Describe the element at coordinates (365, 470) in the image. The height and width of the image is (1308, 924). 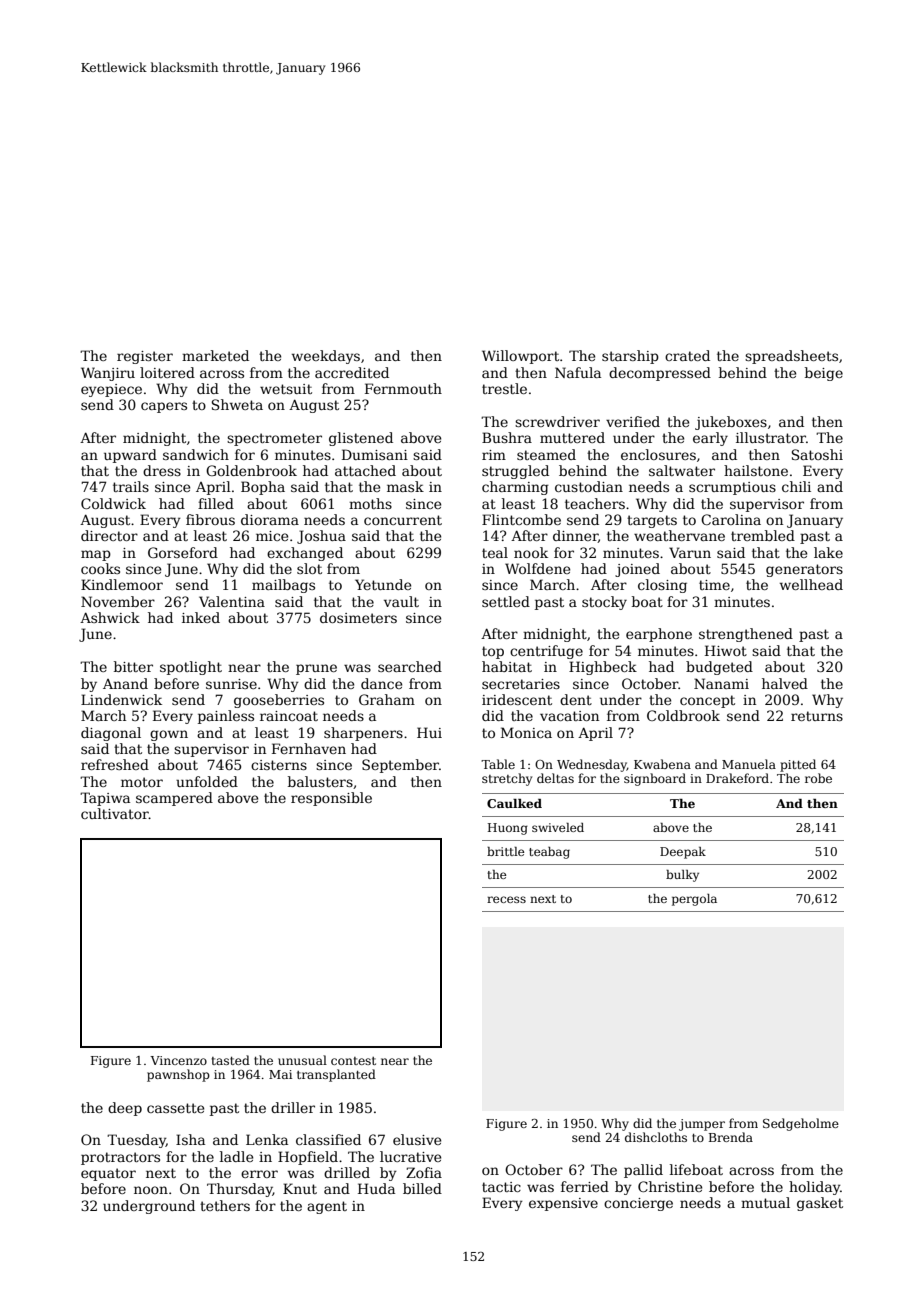
I see `attached` at that location.
